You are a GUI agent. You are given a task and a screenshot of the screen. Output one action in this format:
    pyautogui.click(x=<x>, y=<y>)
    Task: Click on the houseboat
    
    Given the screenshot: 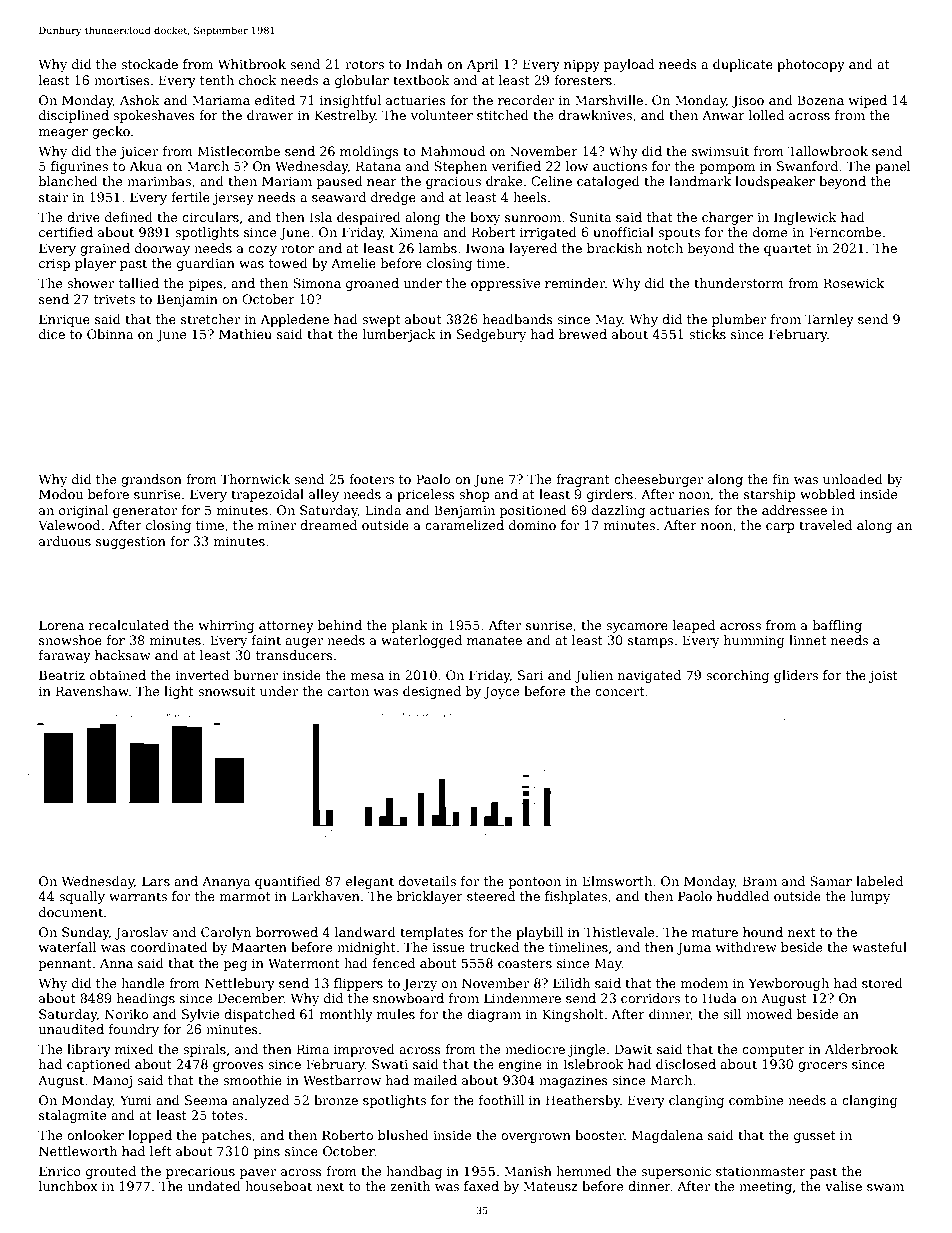 What is the action you would take?
    pyautogui.click(x=278, y=1186)
